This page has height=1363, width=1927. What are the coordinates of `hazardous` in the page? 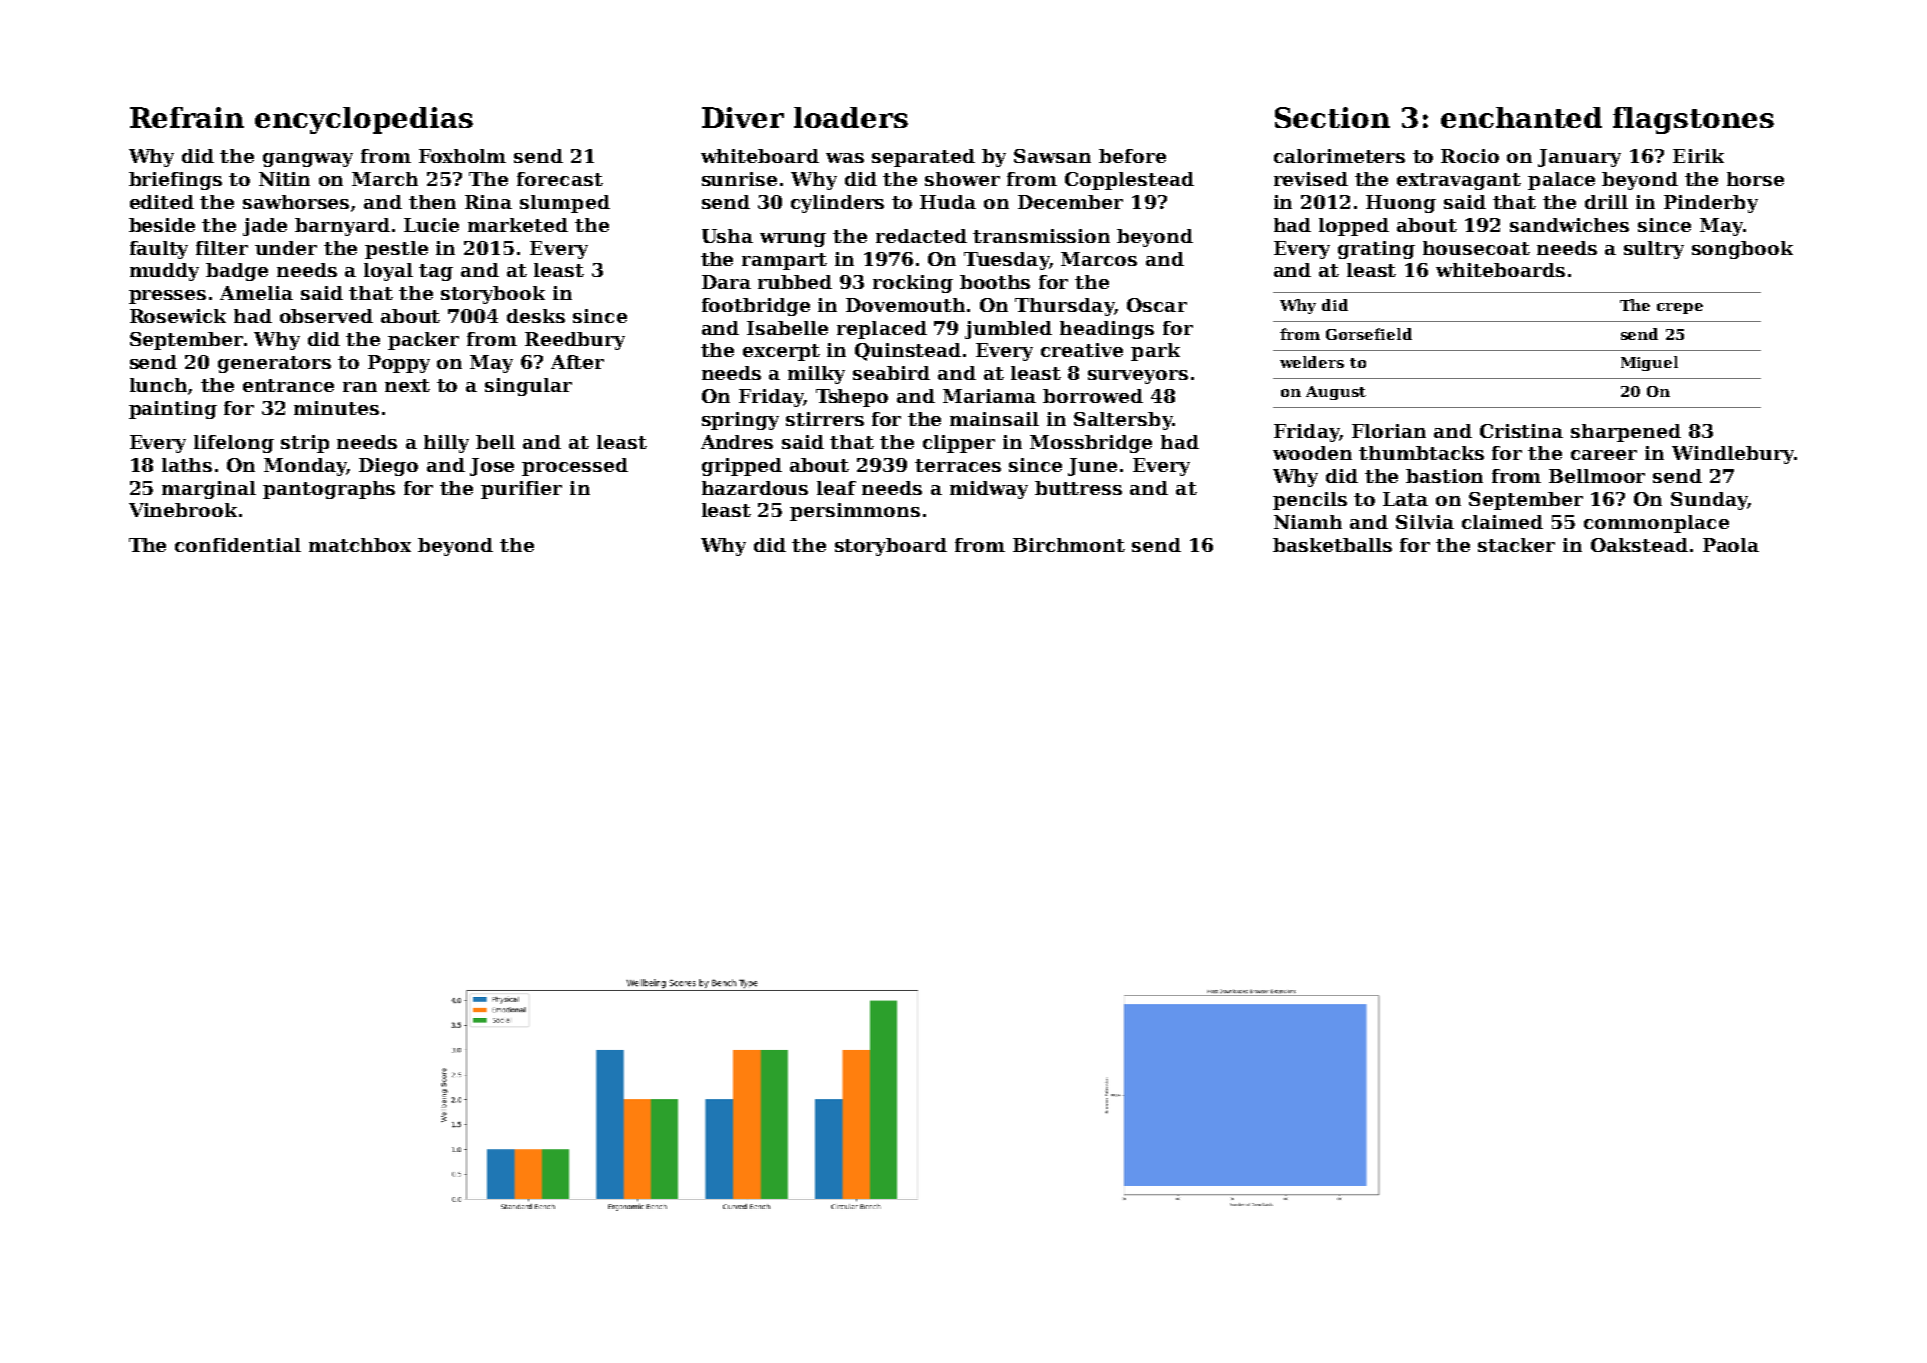 It's located at (755, 488).
